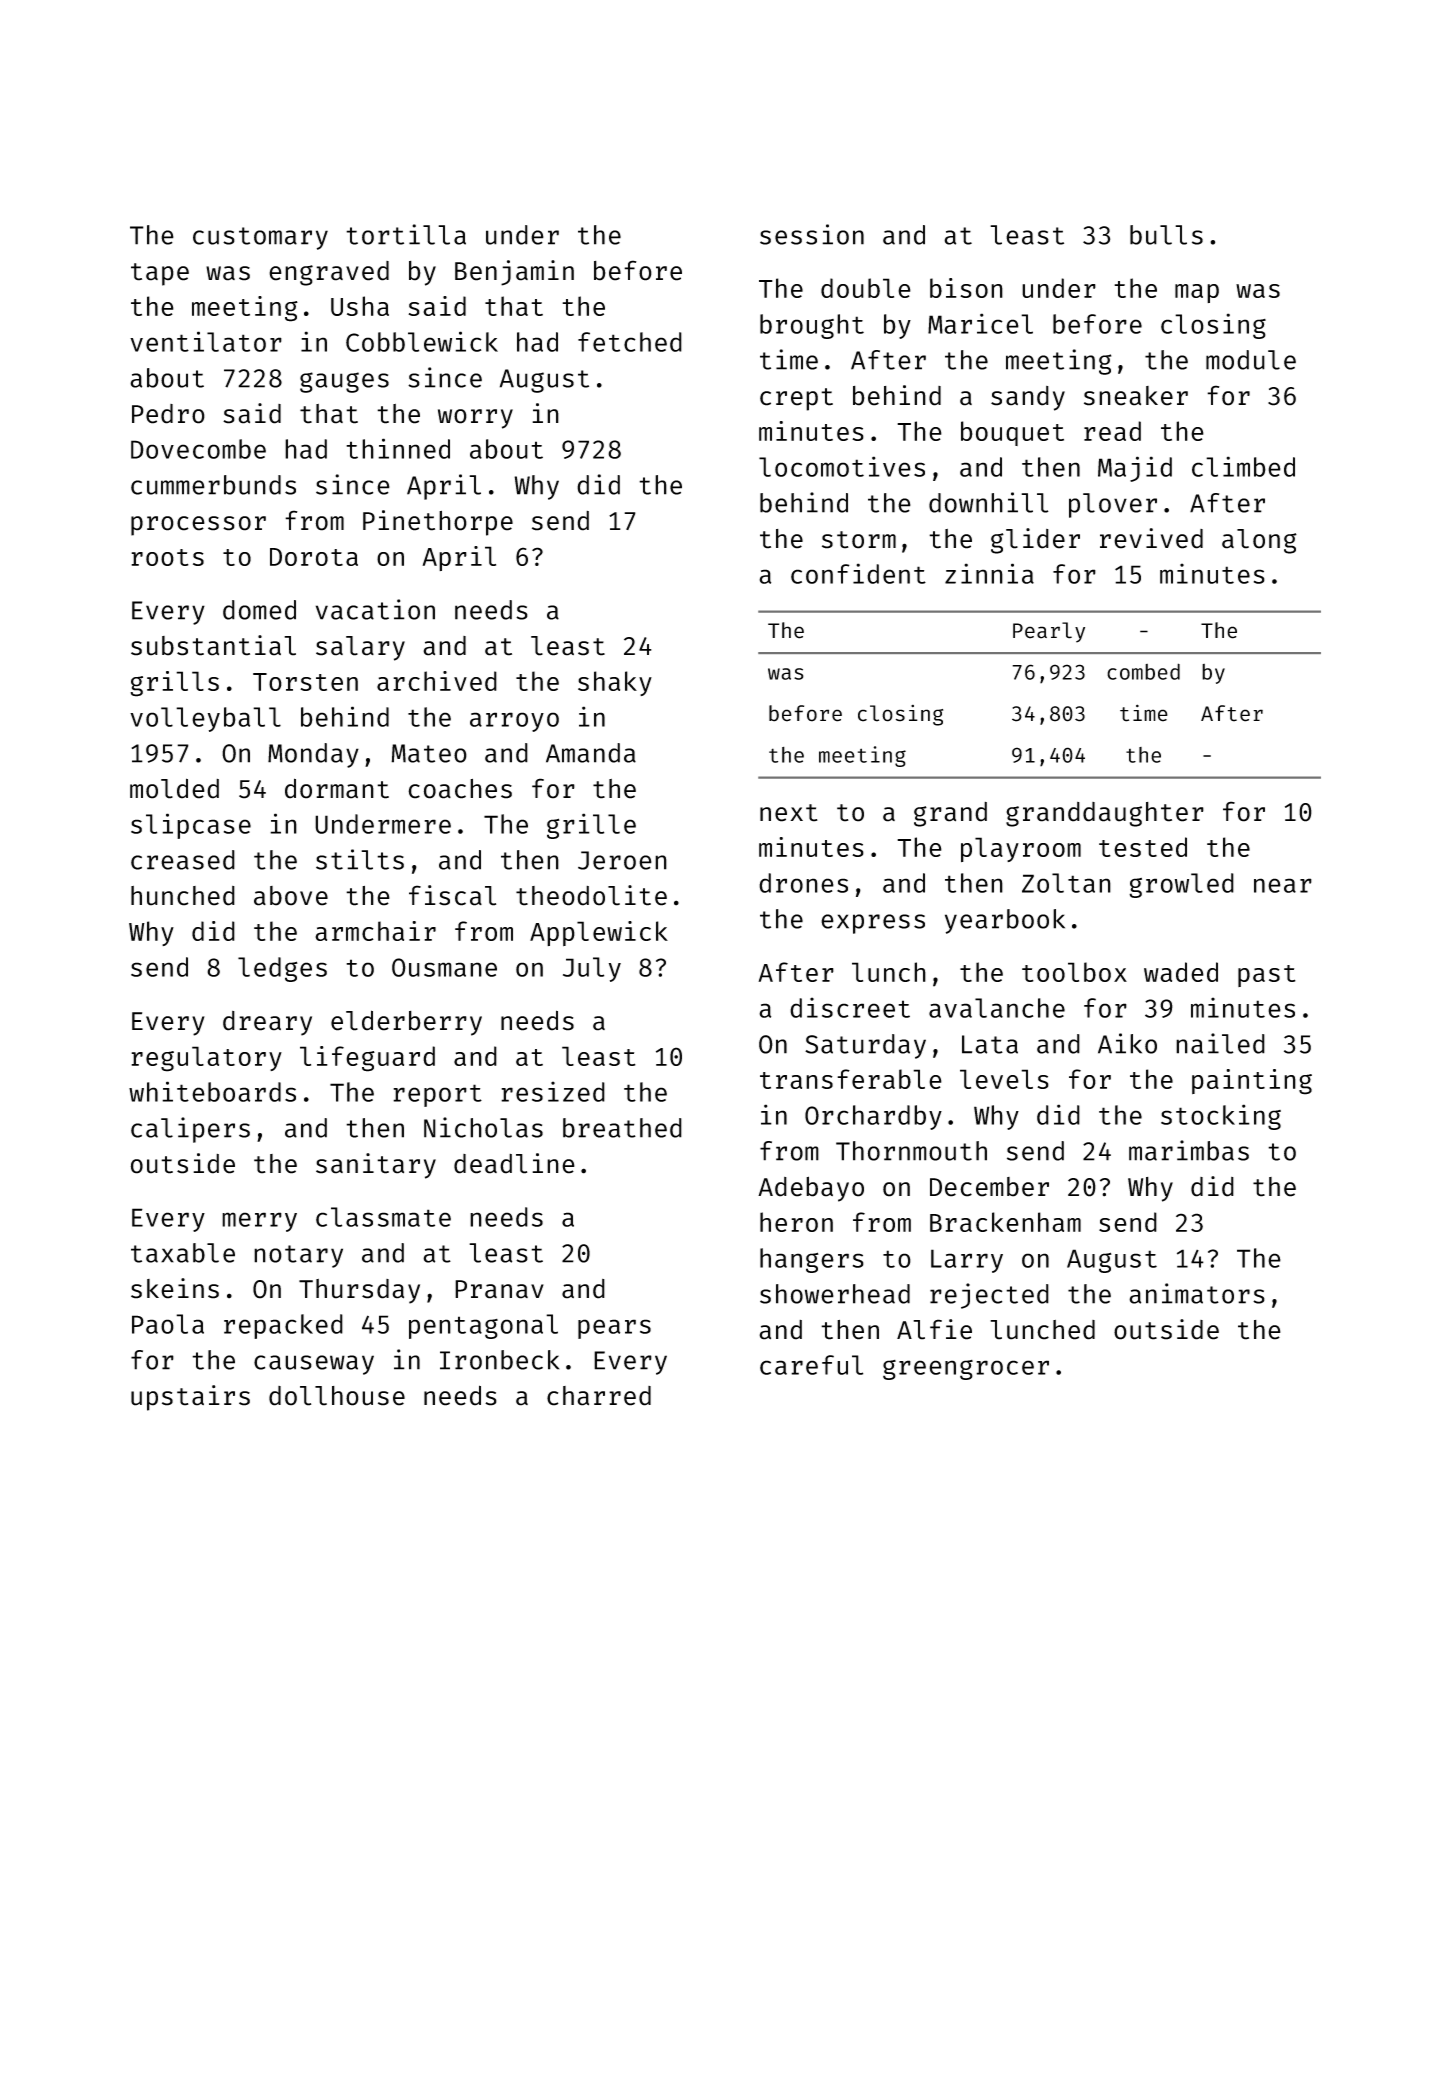 The width and height of the screenshot is (1450, 2100). Describe the element at coordinates (811, 1189) in the screenshot. I see `Adebayo` at that location.
